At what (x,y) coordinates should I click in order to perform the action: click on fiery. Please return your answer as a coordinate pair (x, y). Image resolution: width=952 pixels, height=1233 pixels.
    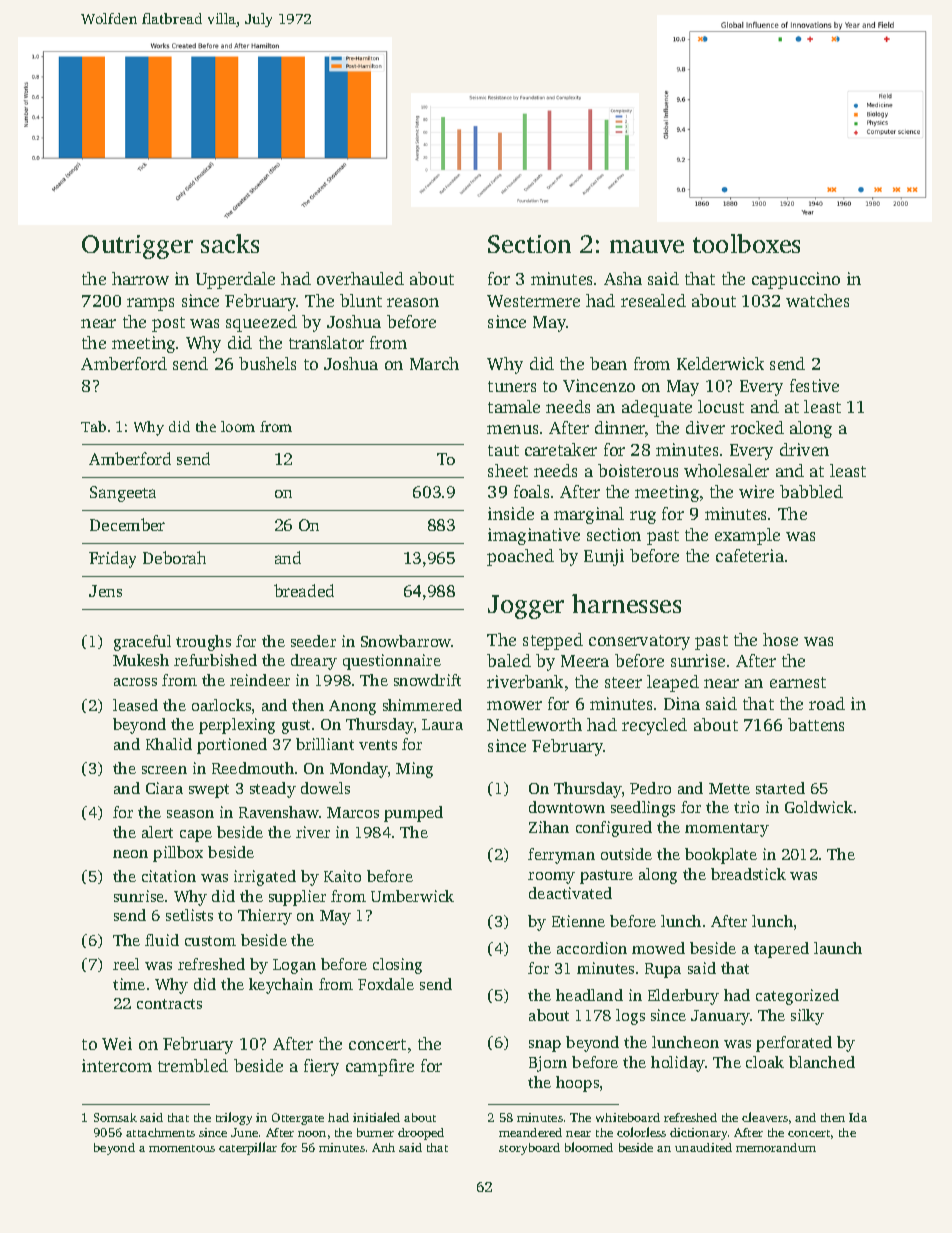
    Looking at the image, I should click on (321, 1067).
